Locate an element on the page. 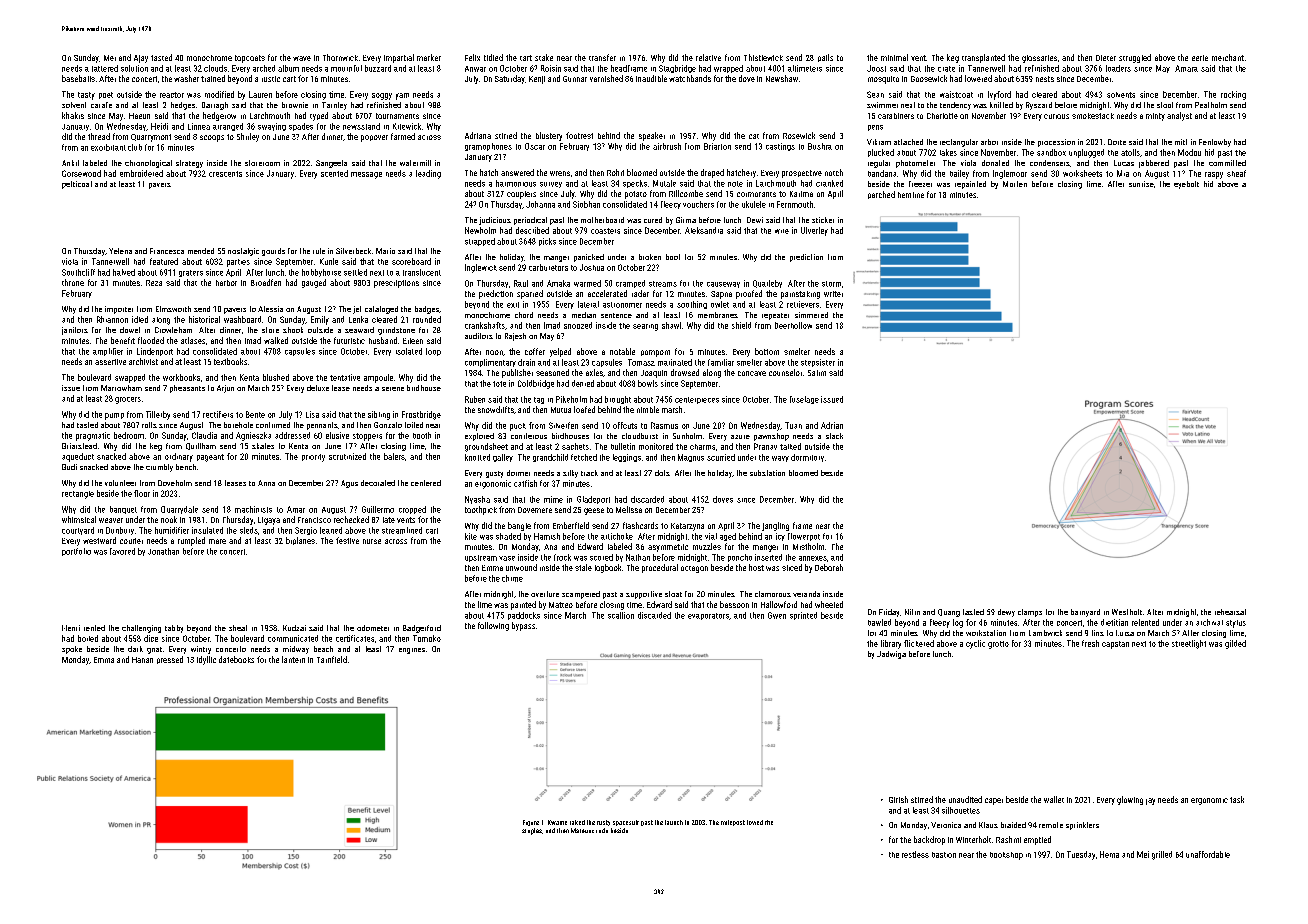 The image size is (1308, 924). staples is located at coordinates (532, 831).
